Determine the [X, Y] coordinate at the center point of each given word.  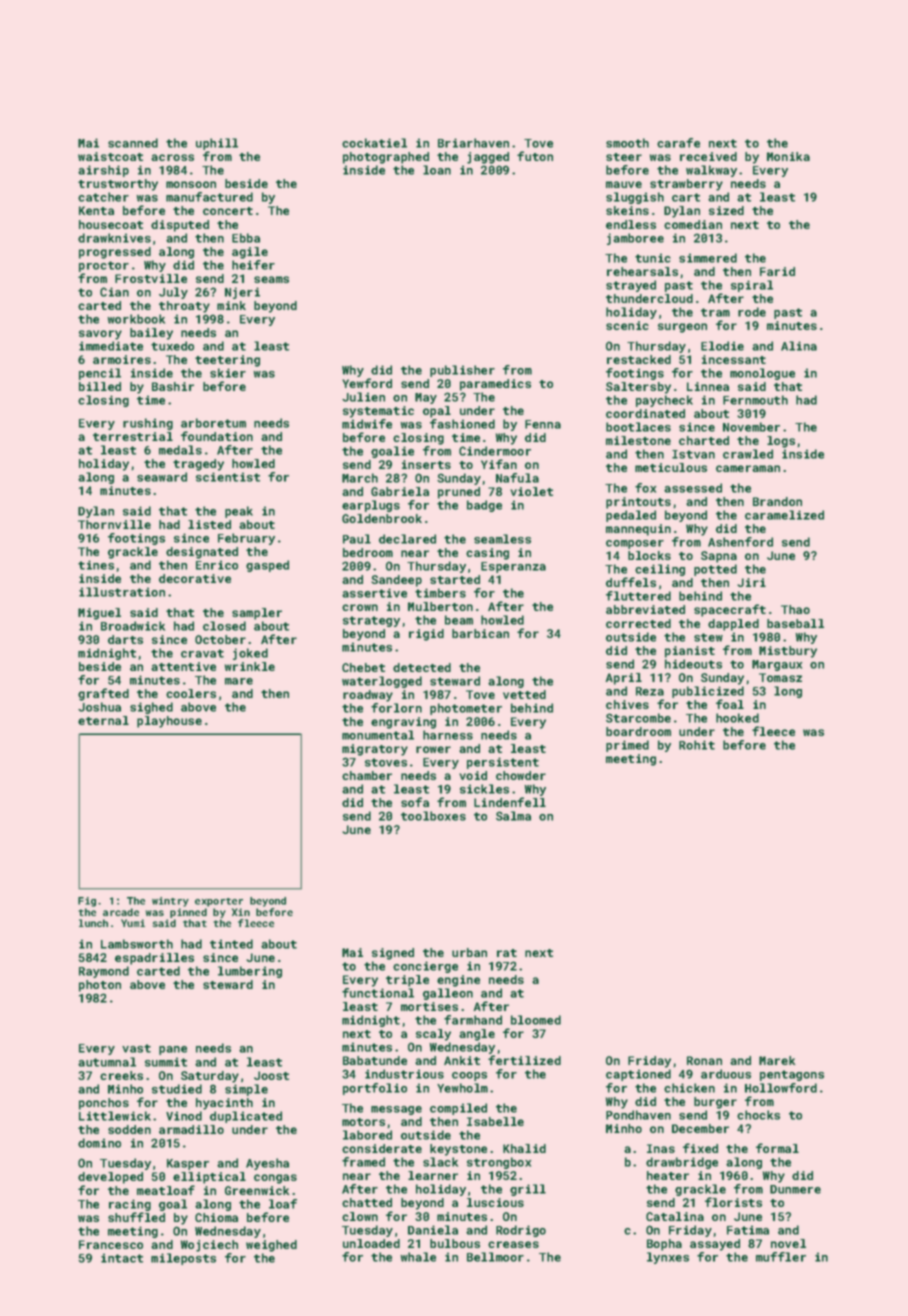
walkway [711, 171]
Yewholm [462, 1088]
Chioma [216, 1217]
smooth [627, 143]
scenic [627, 325]
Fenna [543, 424]
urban [469, 952]
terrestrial [133, 436]
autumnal [107, 1062]
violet [531, 491]
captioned [638, 1075]
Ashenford [740, 542]
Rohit [697, 745]
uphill [217, 144]
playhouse [169, 722]
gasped [267, 566]
